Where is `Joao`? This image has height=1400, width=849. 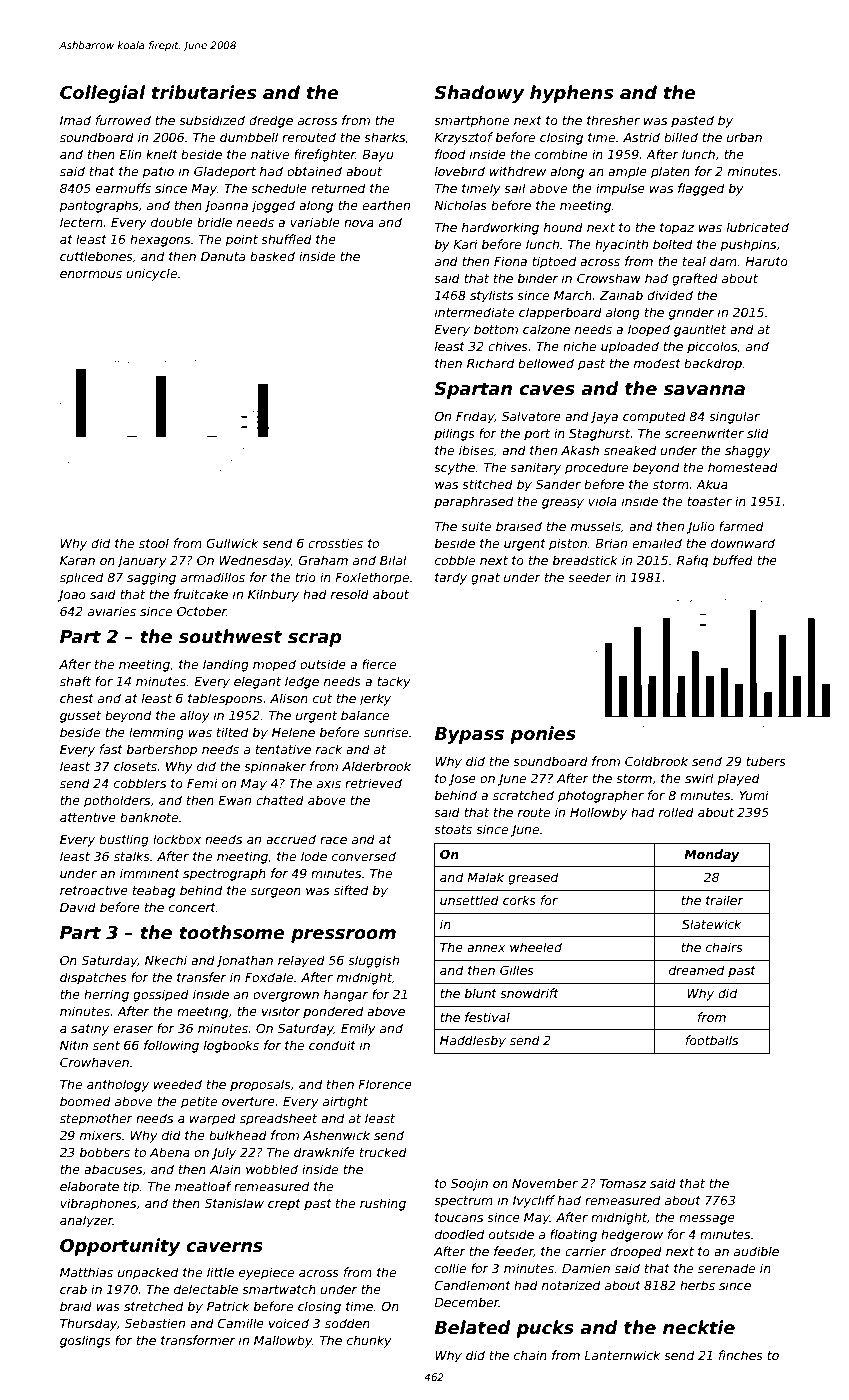 Joao is located at coordinates (72, 596).
